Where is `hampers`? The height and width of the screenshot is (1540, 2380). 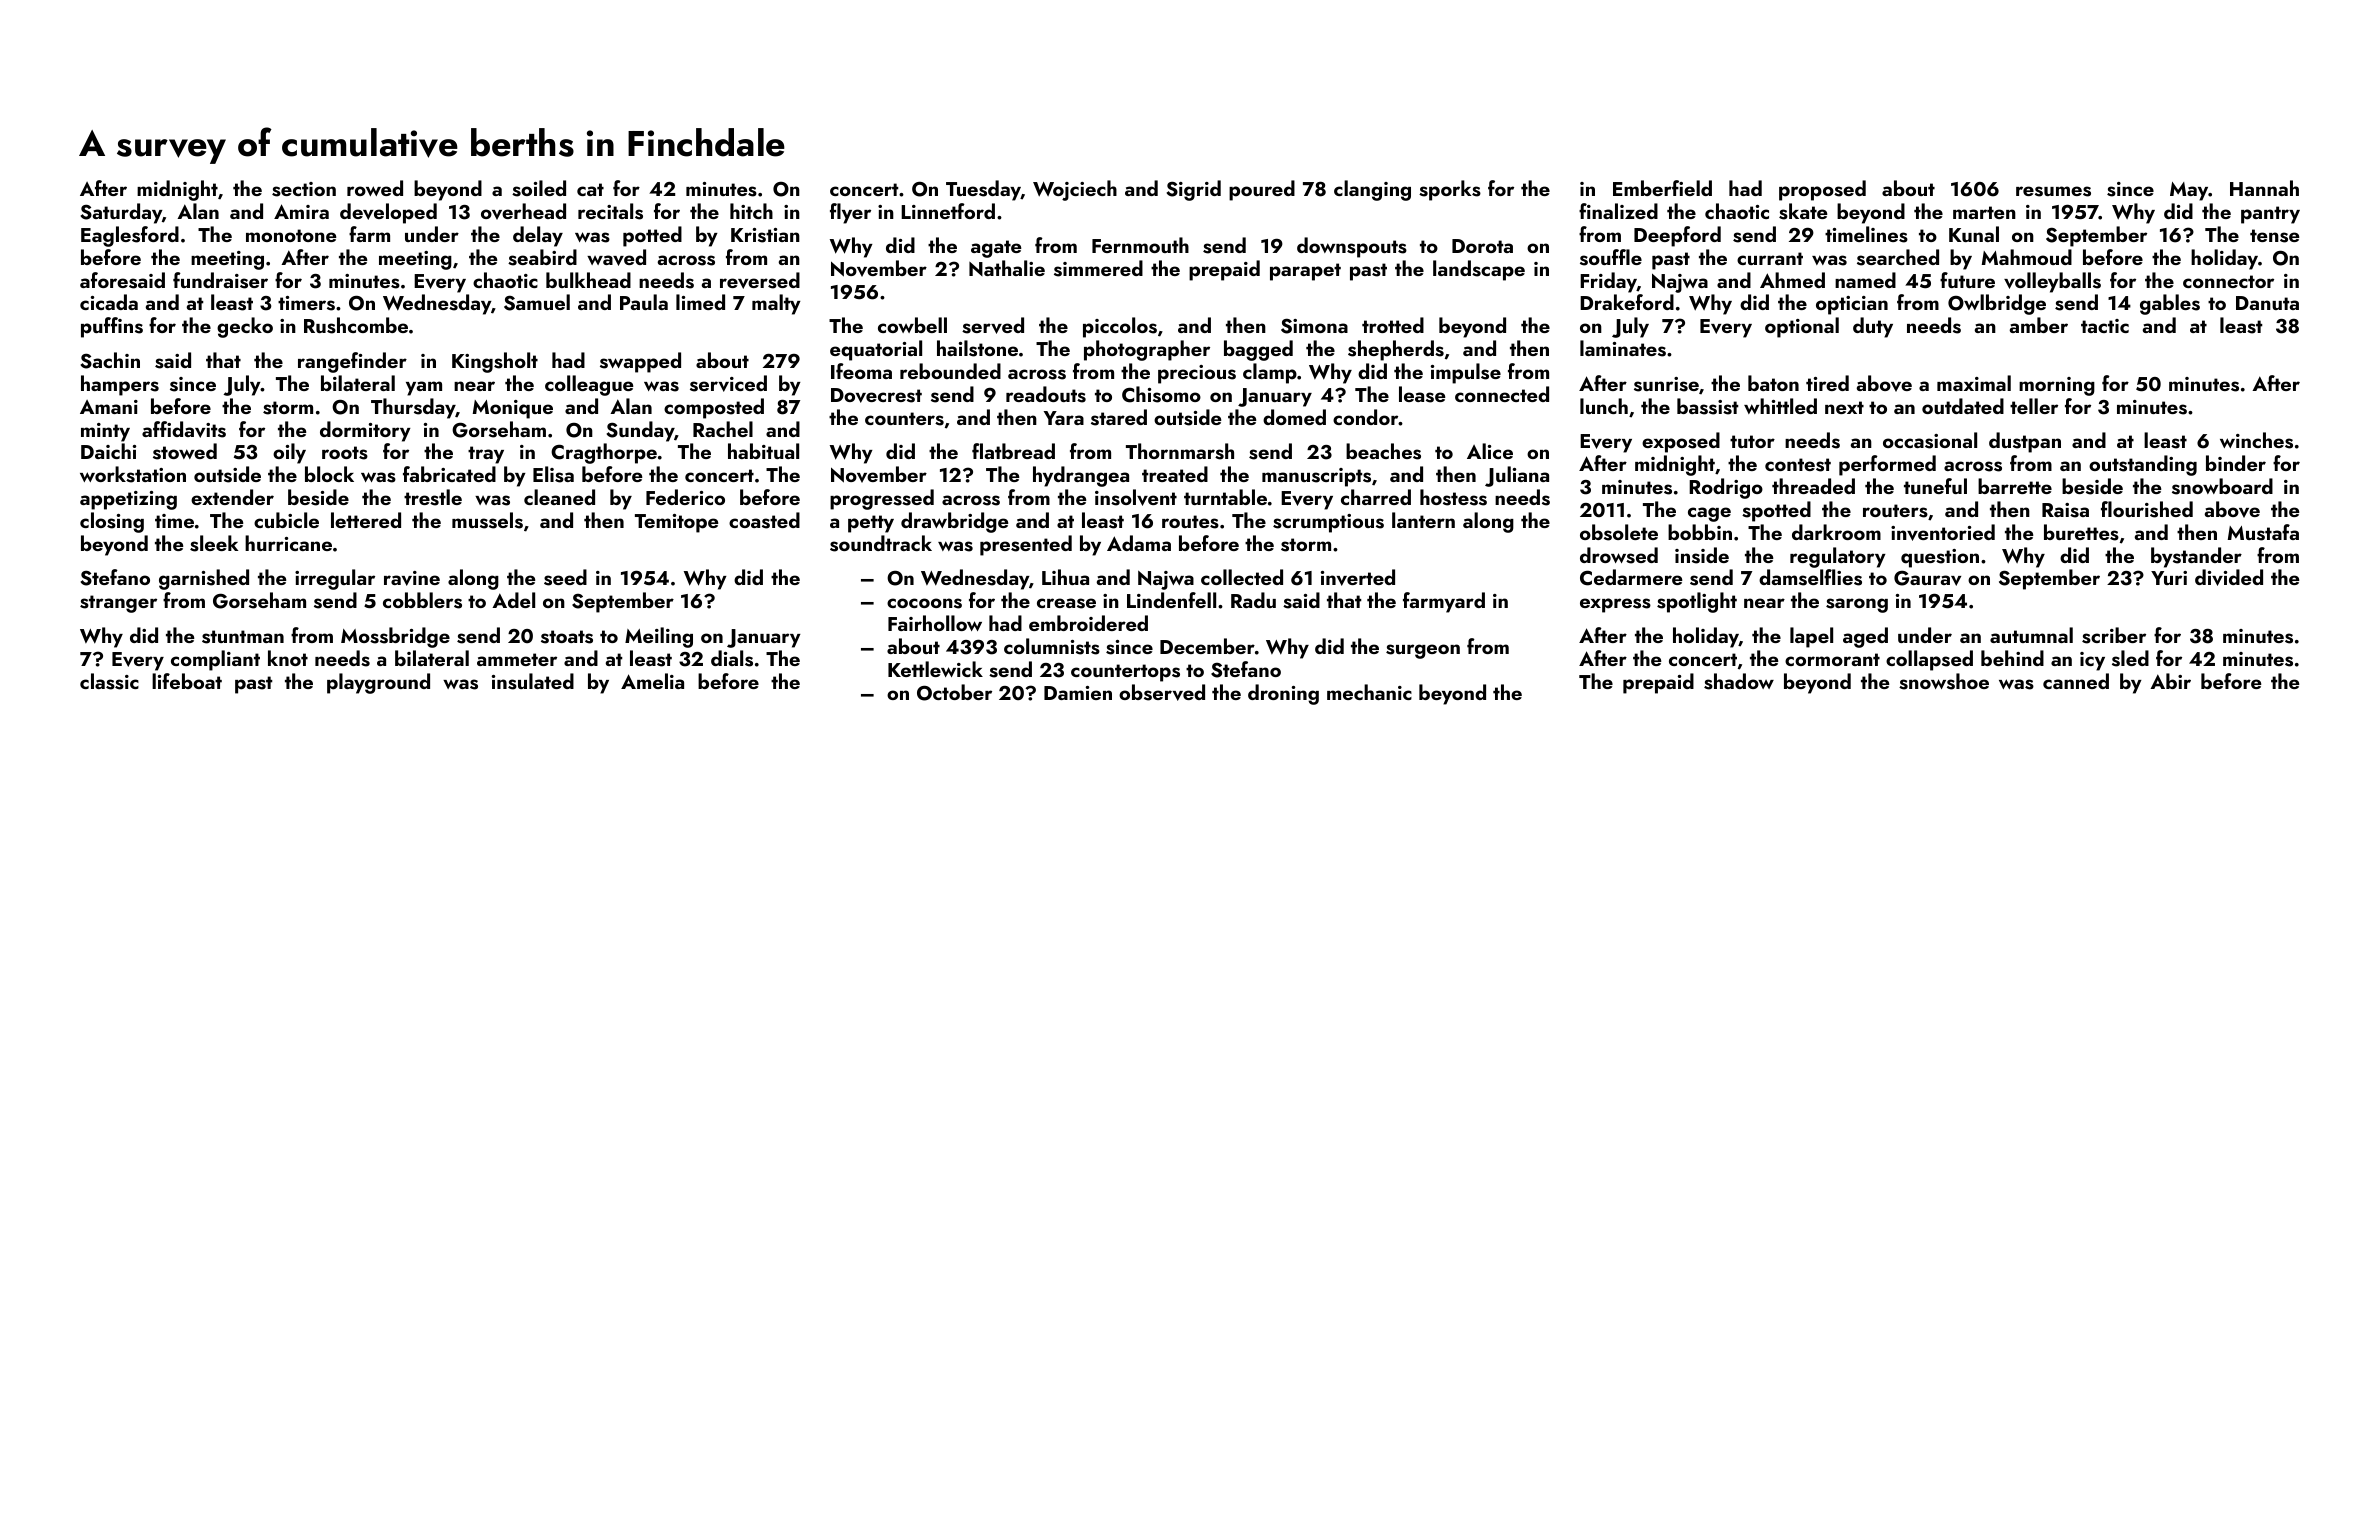
hampers is located at coordinates (120, 385).
